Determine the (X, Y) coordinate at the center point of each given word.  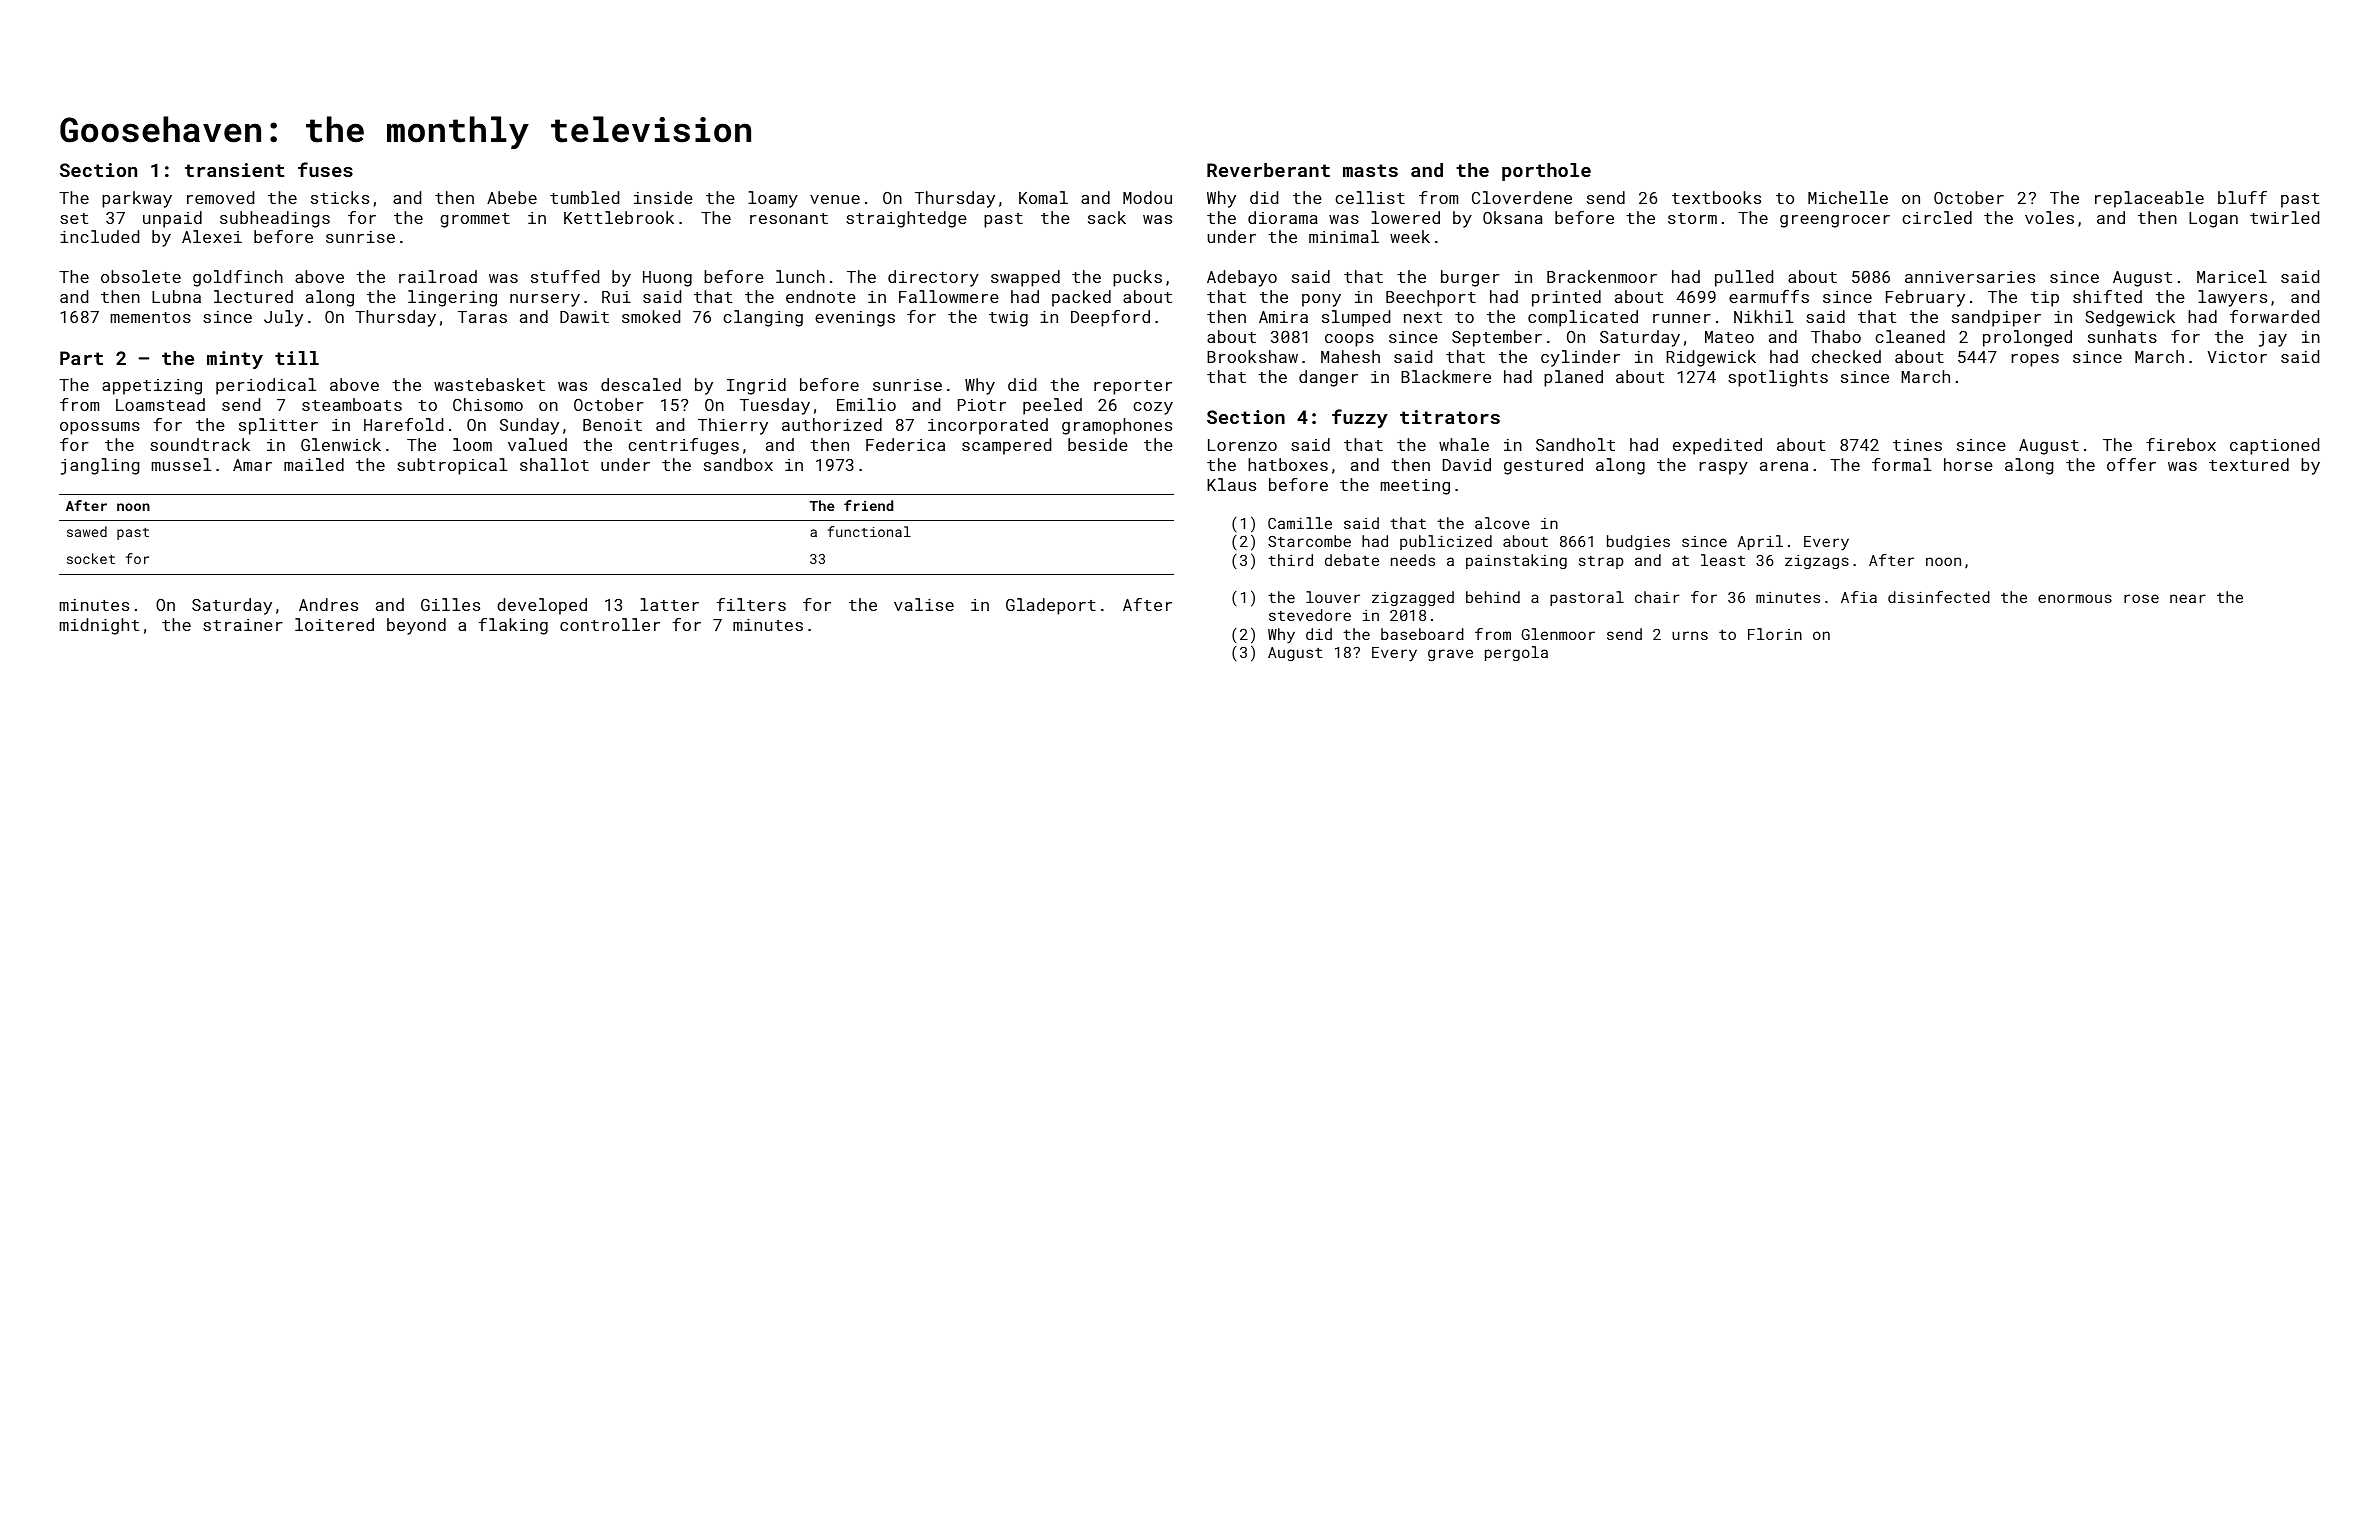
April (1760, 542)
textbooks (1716, 197)
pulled (1744, 278)
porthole (1546, 172)
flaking (513, 626)
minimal (1344, 236)
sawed (87, 531)
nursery (545, 300)
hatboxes (1288, 464)
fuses (325, 169)
